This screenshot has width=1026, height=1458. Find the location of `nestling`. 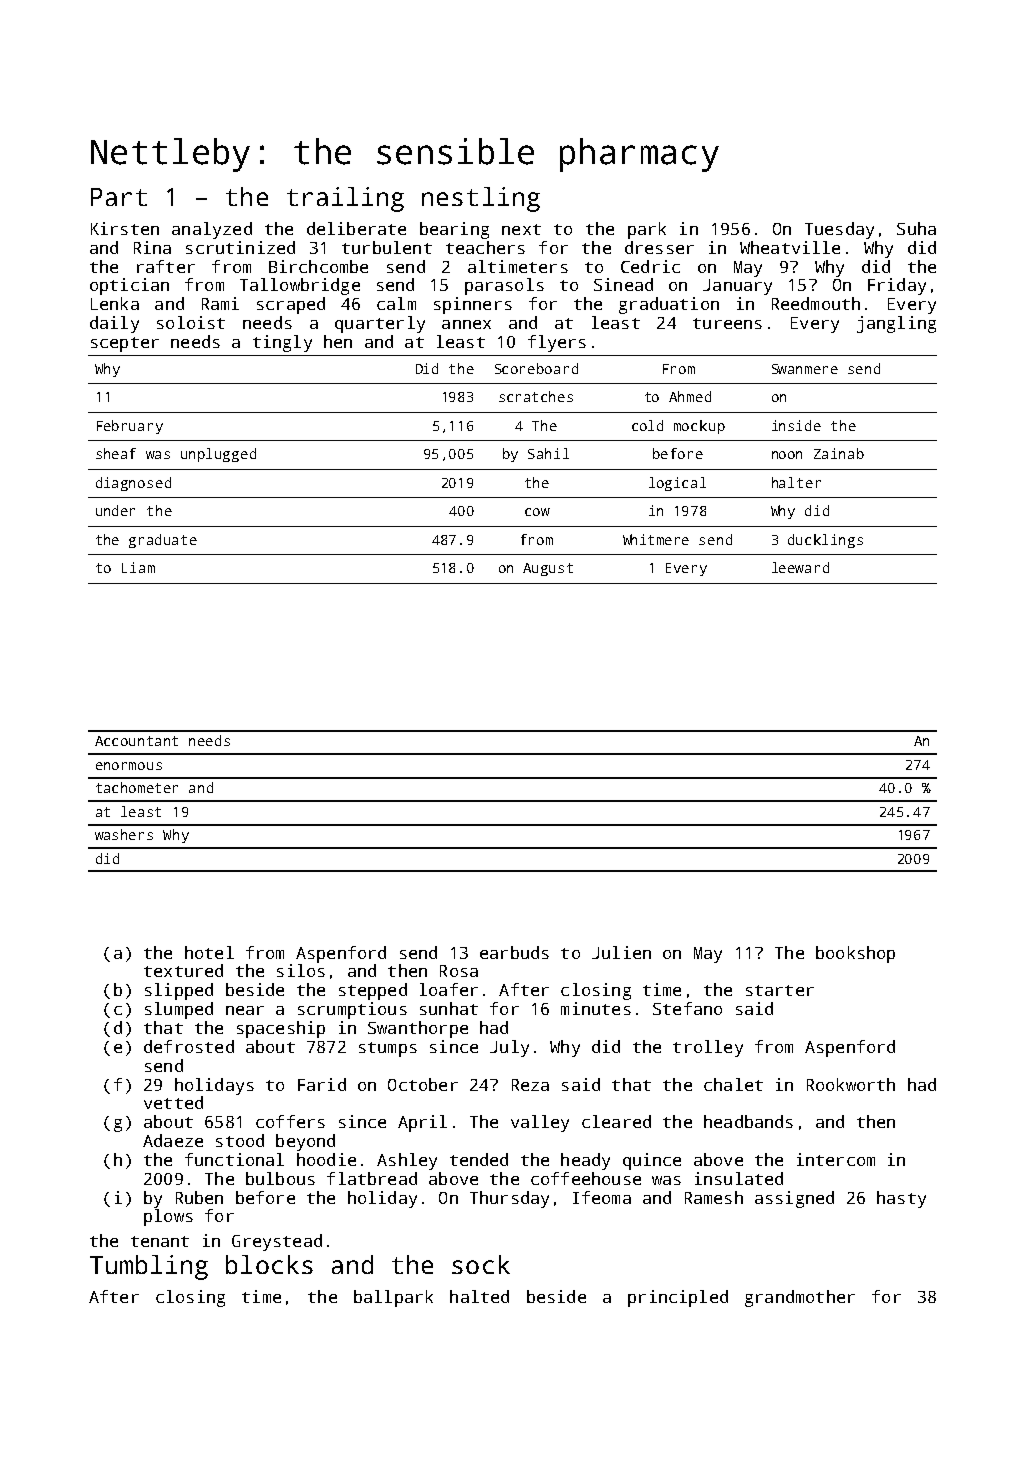

nestling is located at coordinates (481, 199).
